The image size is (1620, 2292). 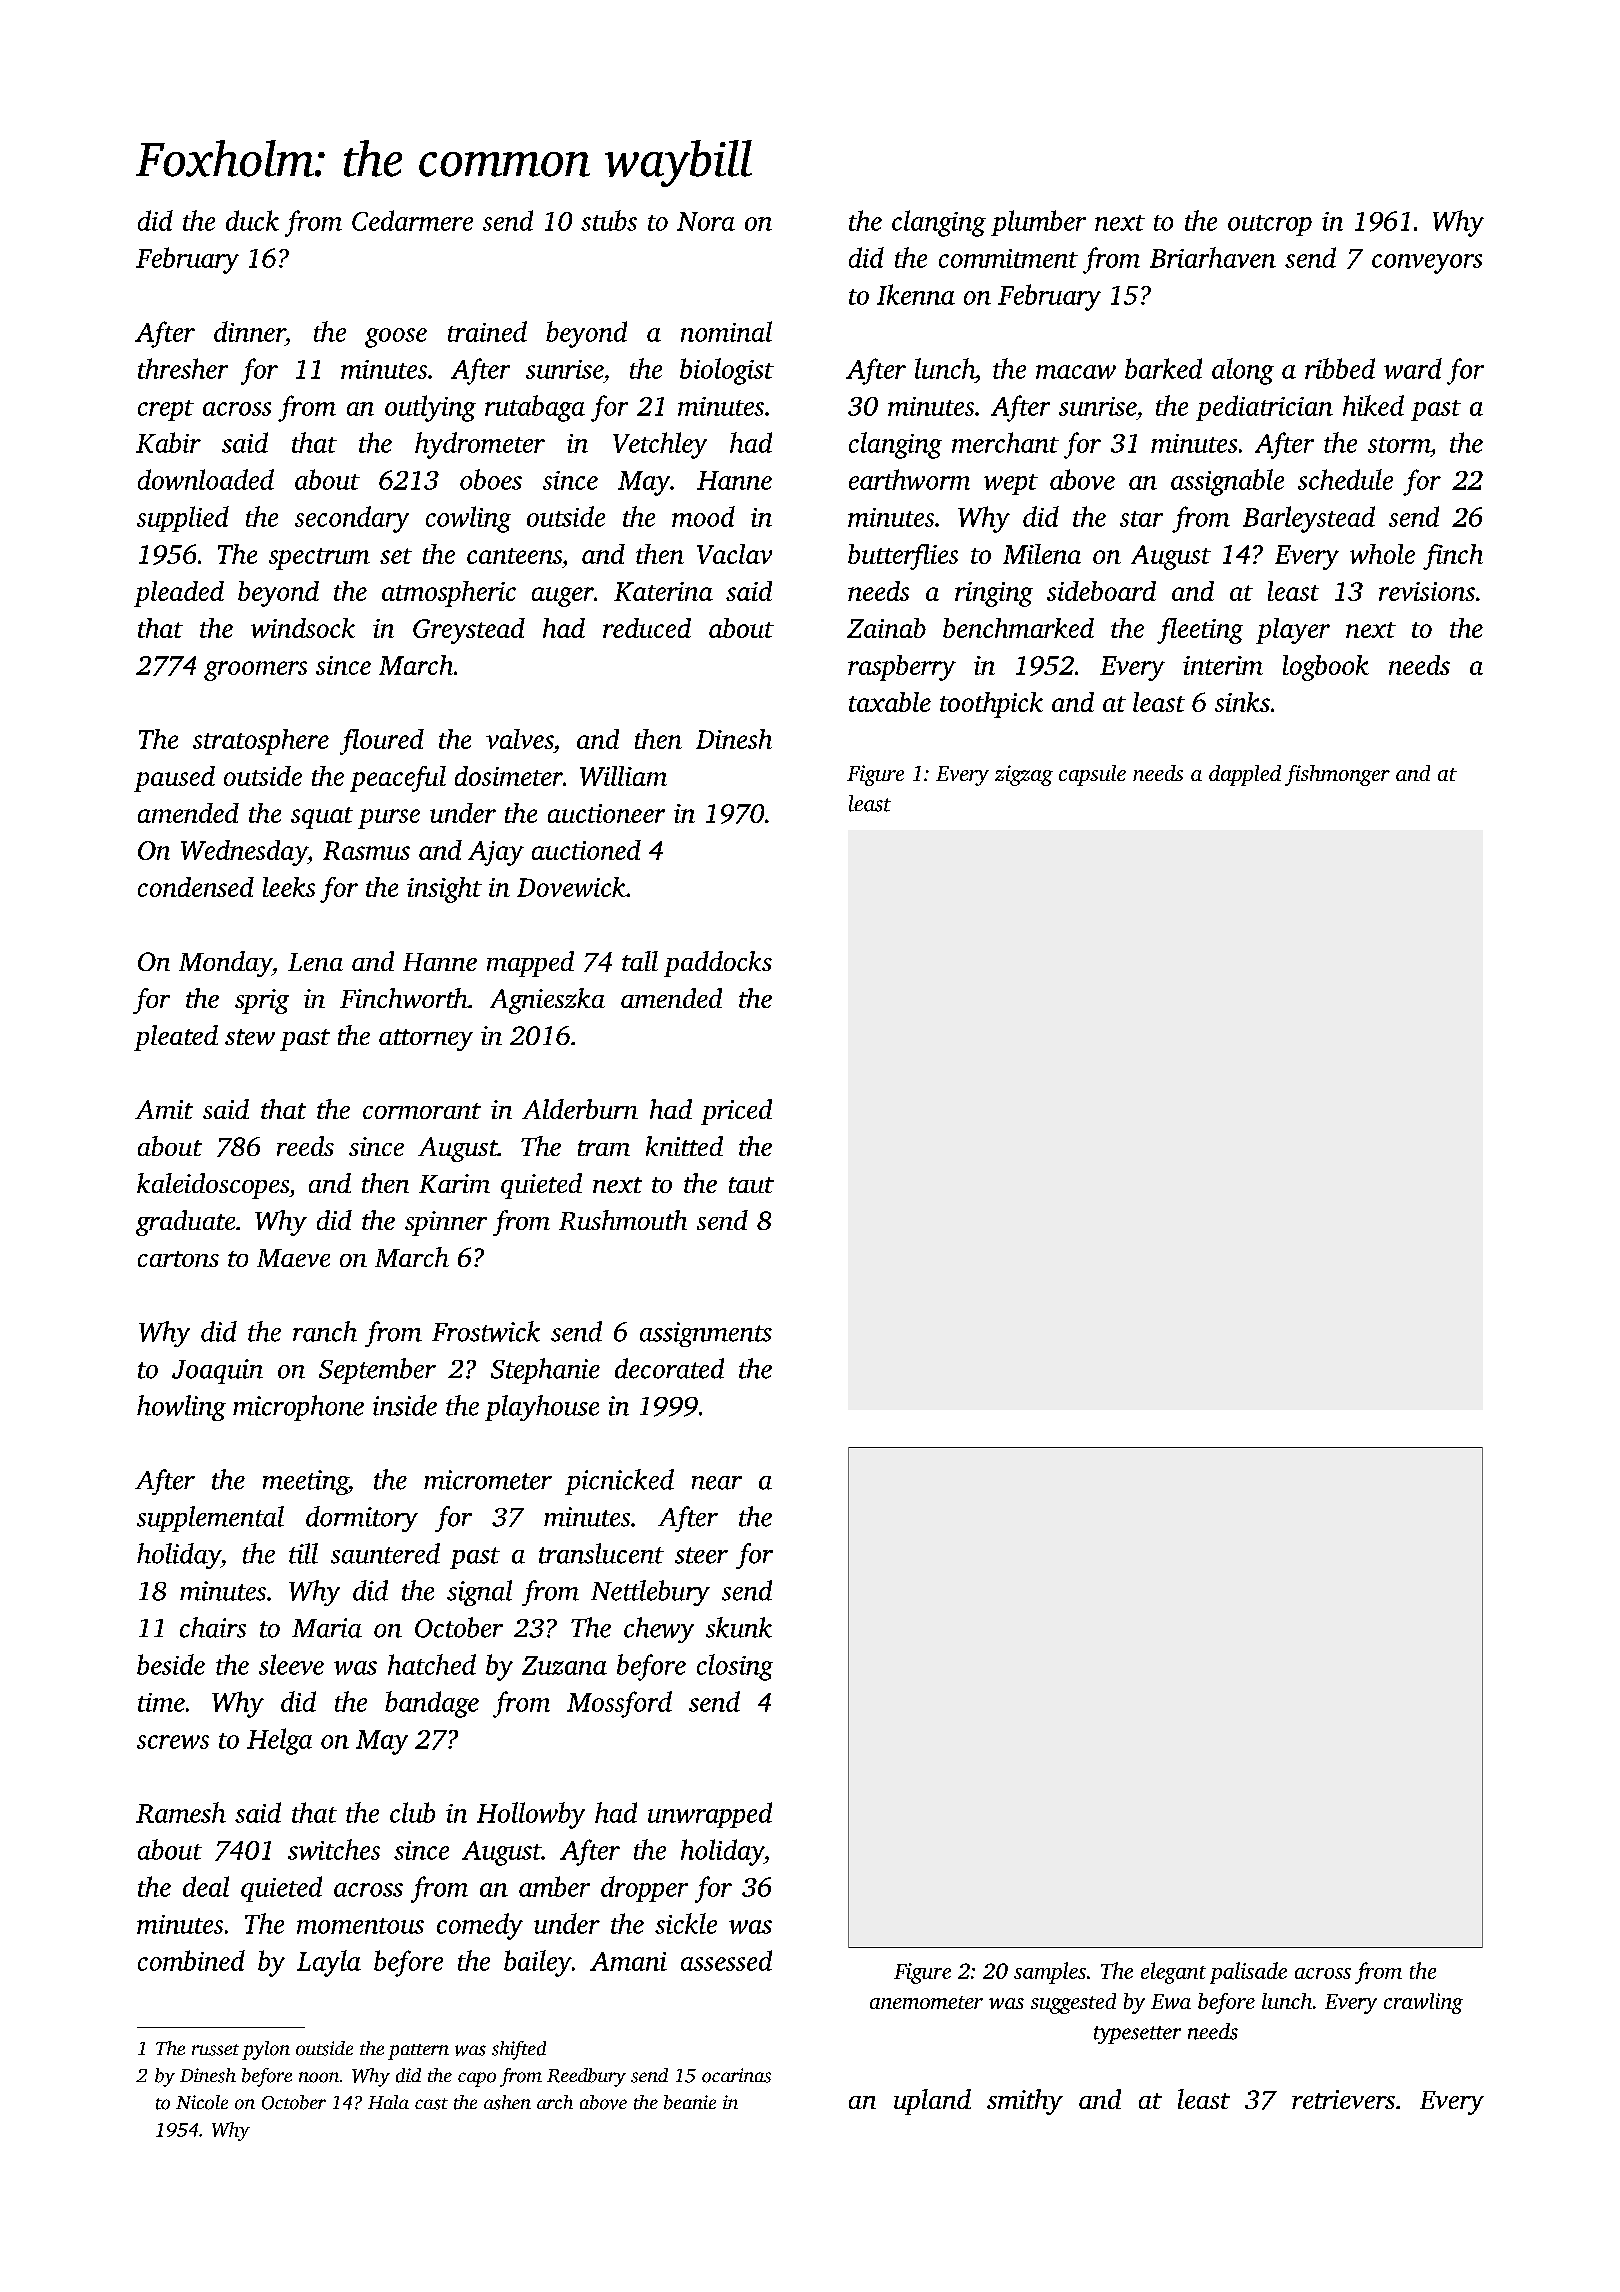 I want to click on taut, so click(x=751, y=1185).
